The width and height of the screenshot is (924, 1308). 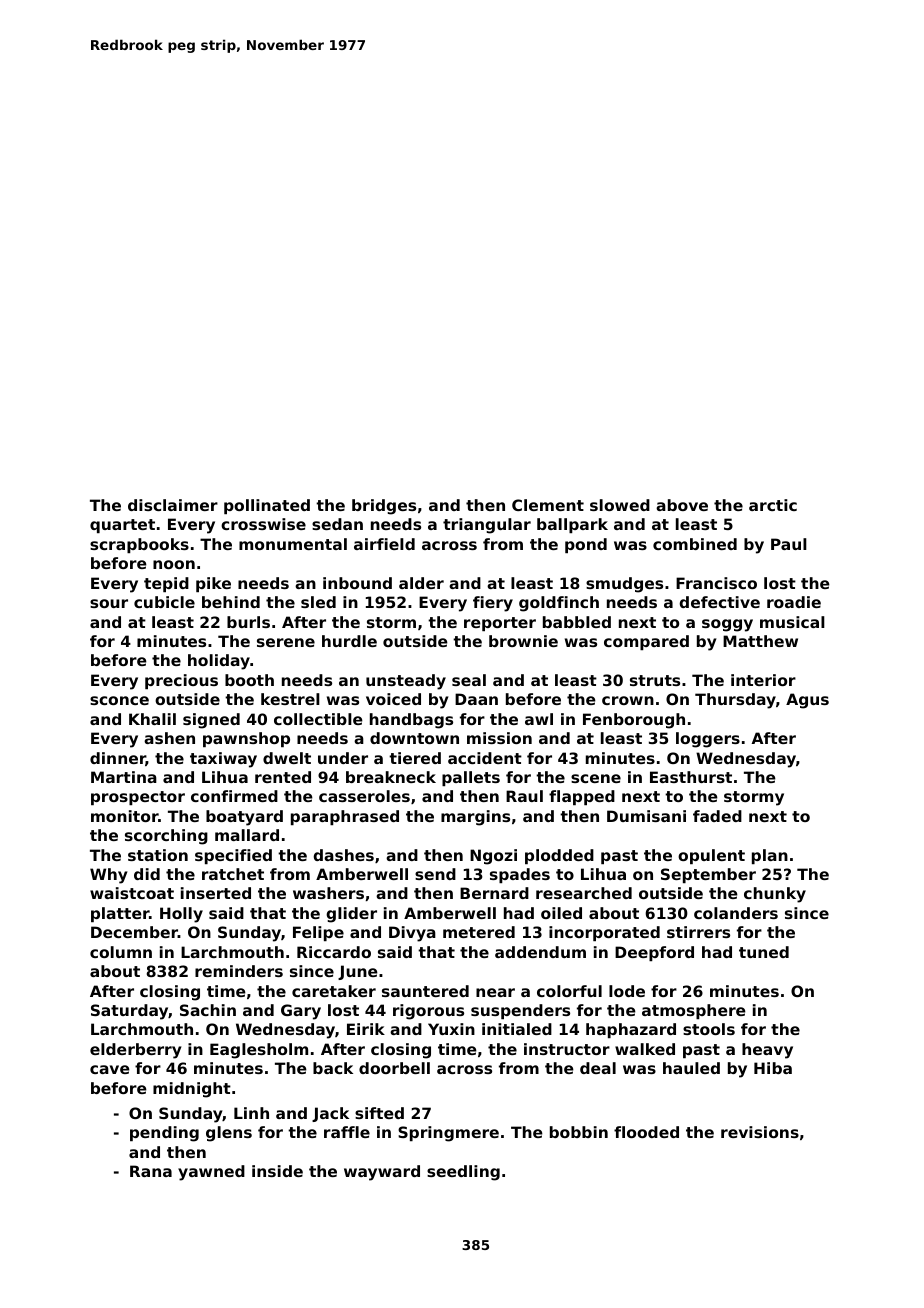 What do you see at coordinates (764, 952) in the screenshot?
I see `tuned` at bounding box center [764, 952].
